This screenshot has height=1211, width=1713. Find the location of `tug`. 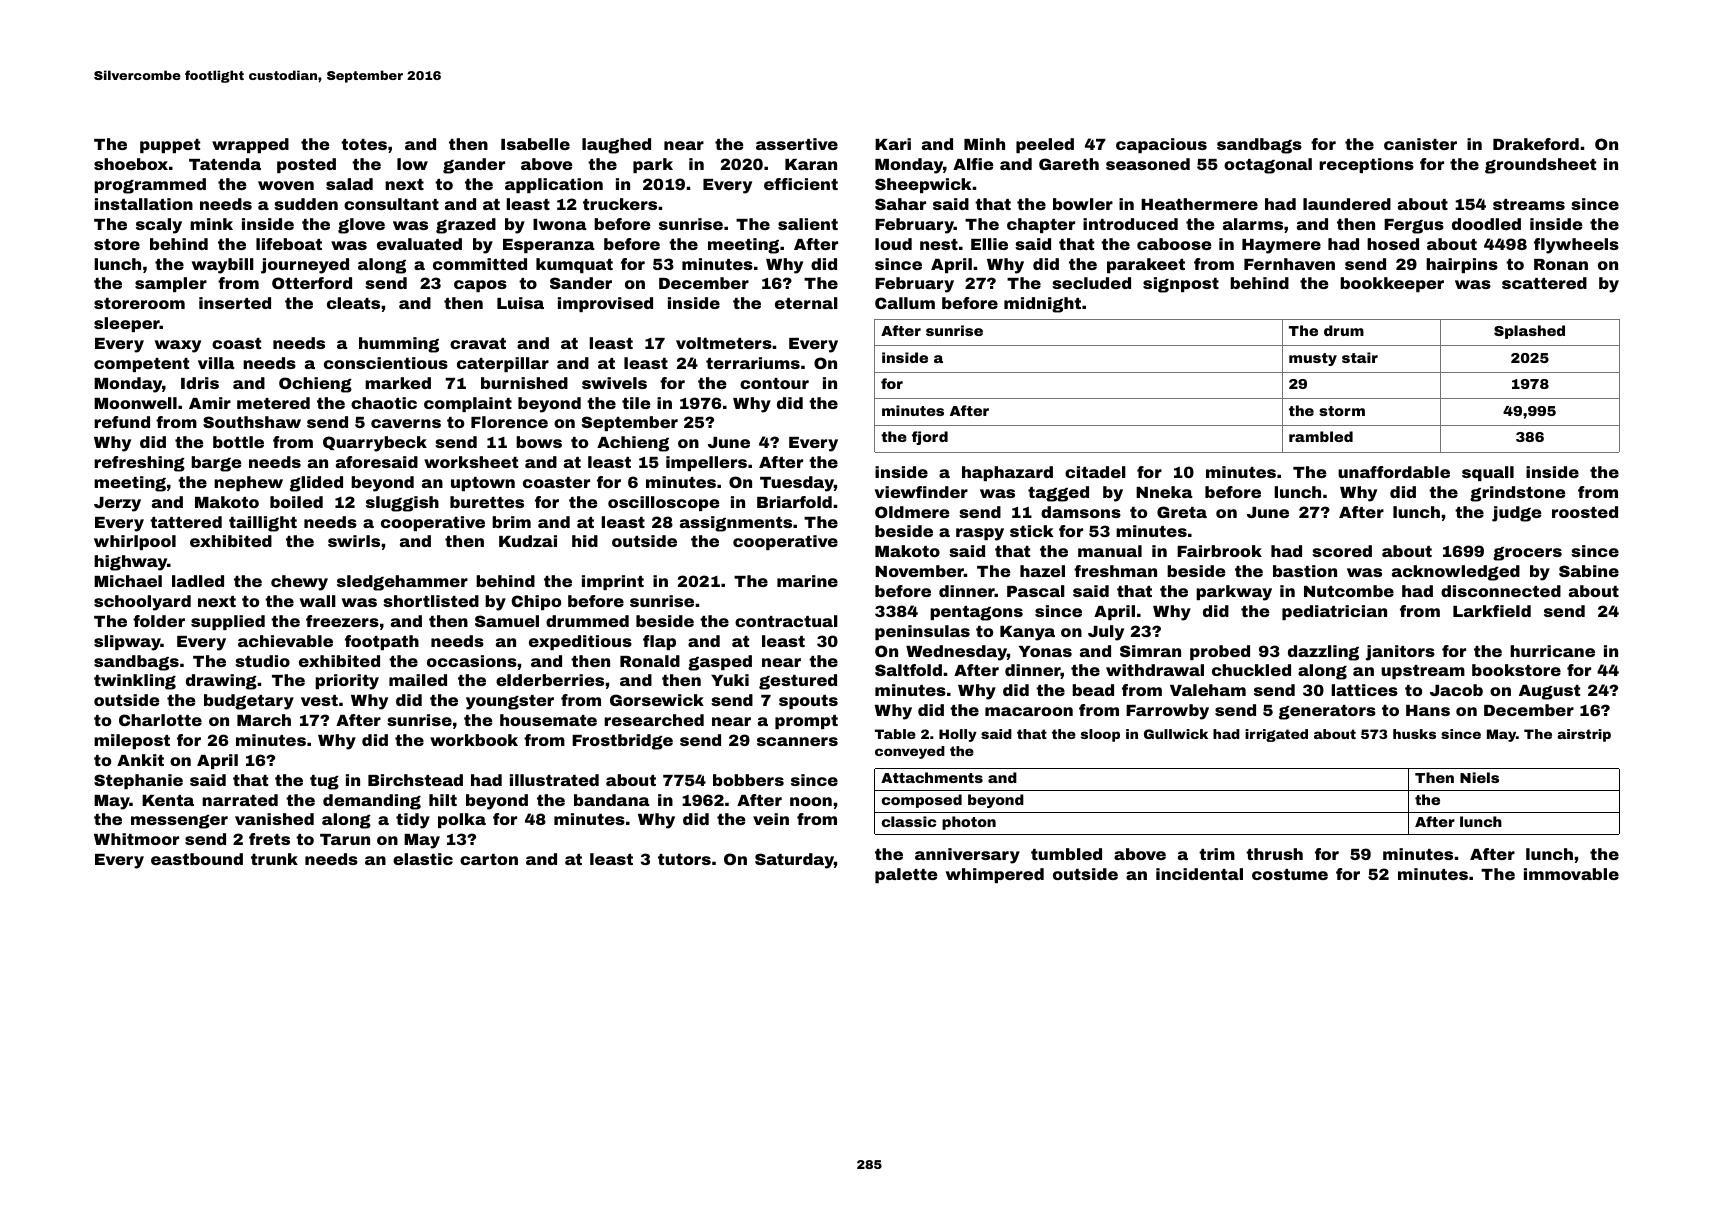

tug is located at coordinates (324, 782).
